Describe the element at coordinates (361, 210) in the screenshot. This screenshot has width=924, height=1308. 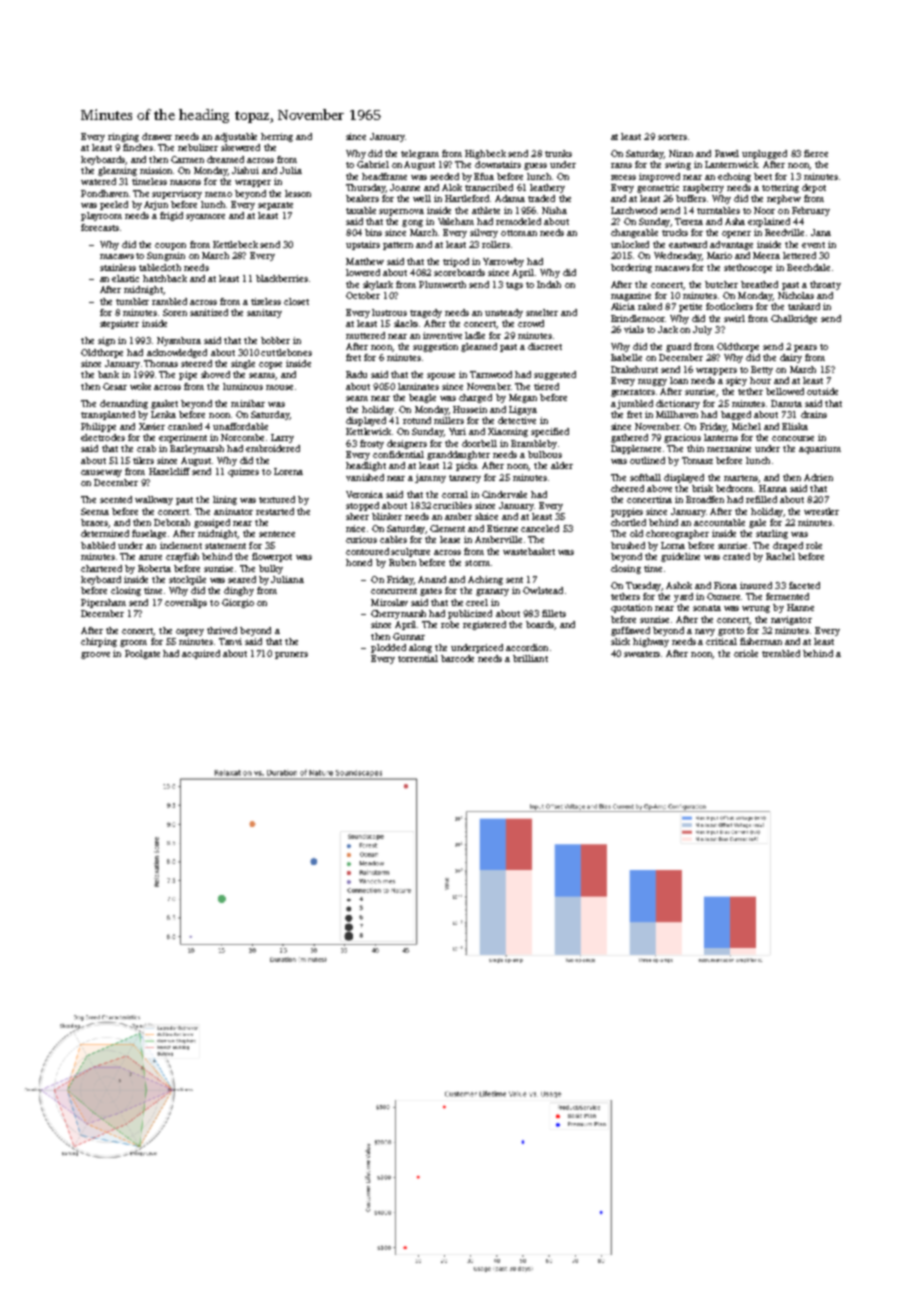
I see `taxable` at that location.
